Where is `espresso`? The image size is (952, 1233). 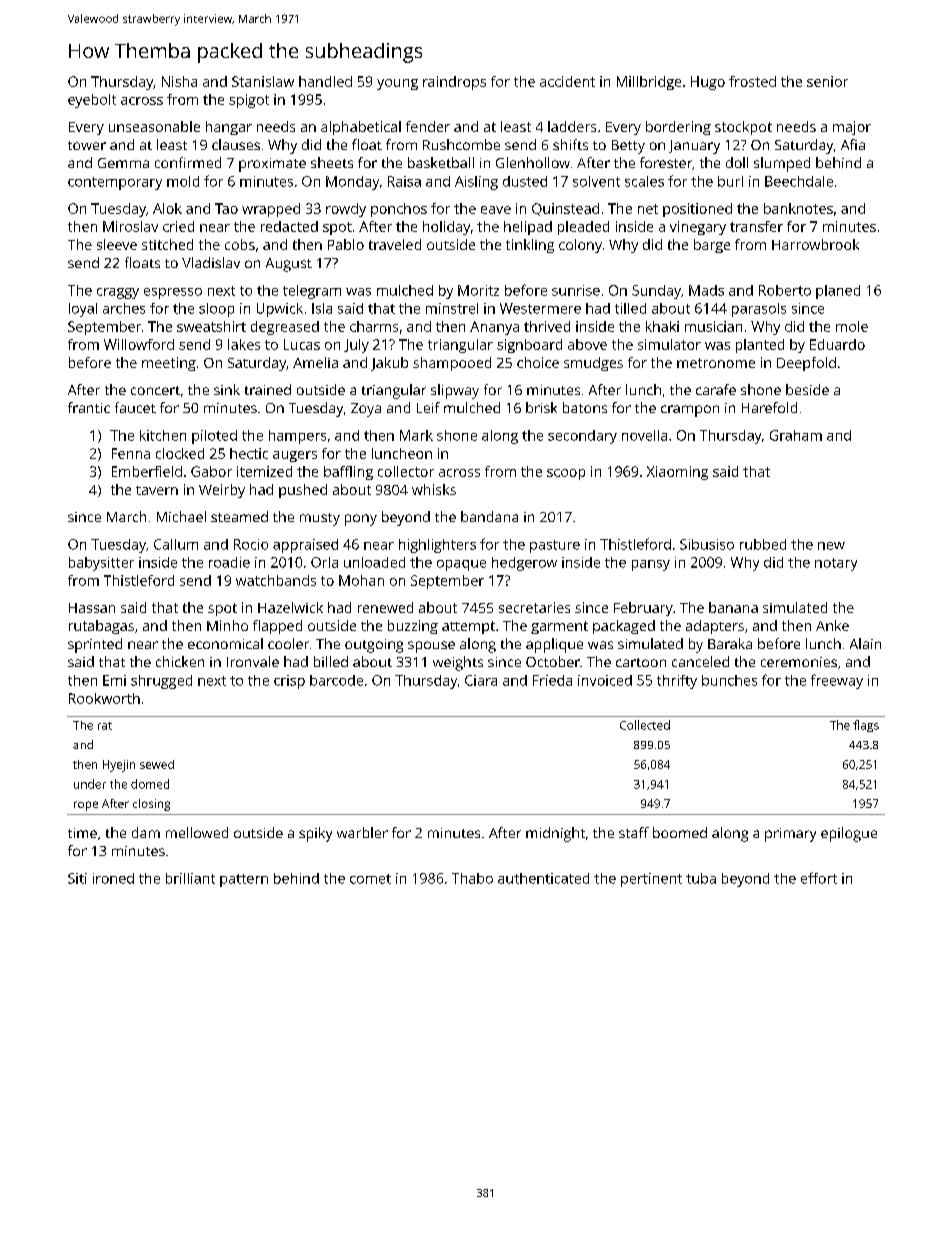 espresso is located at coordinates (173, 293).
